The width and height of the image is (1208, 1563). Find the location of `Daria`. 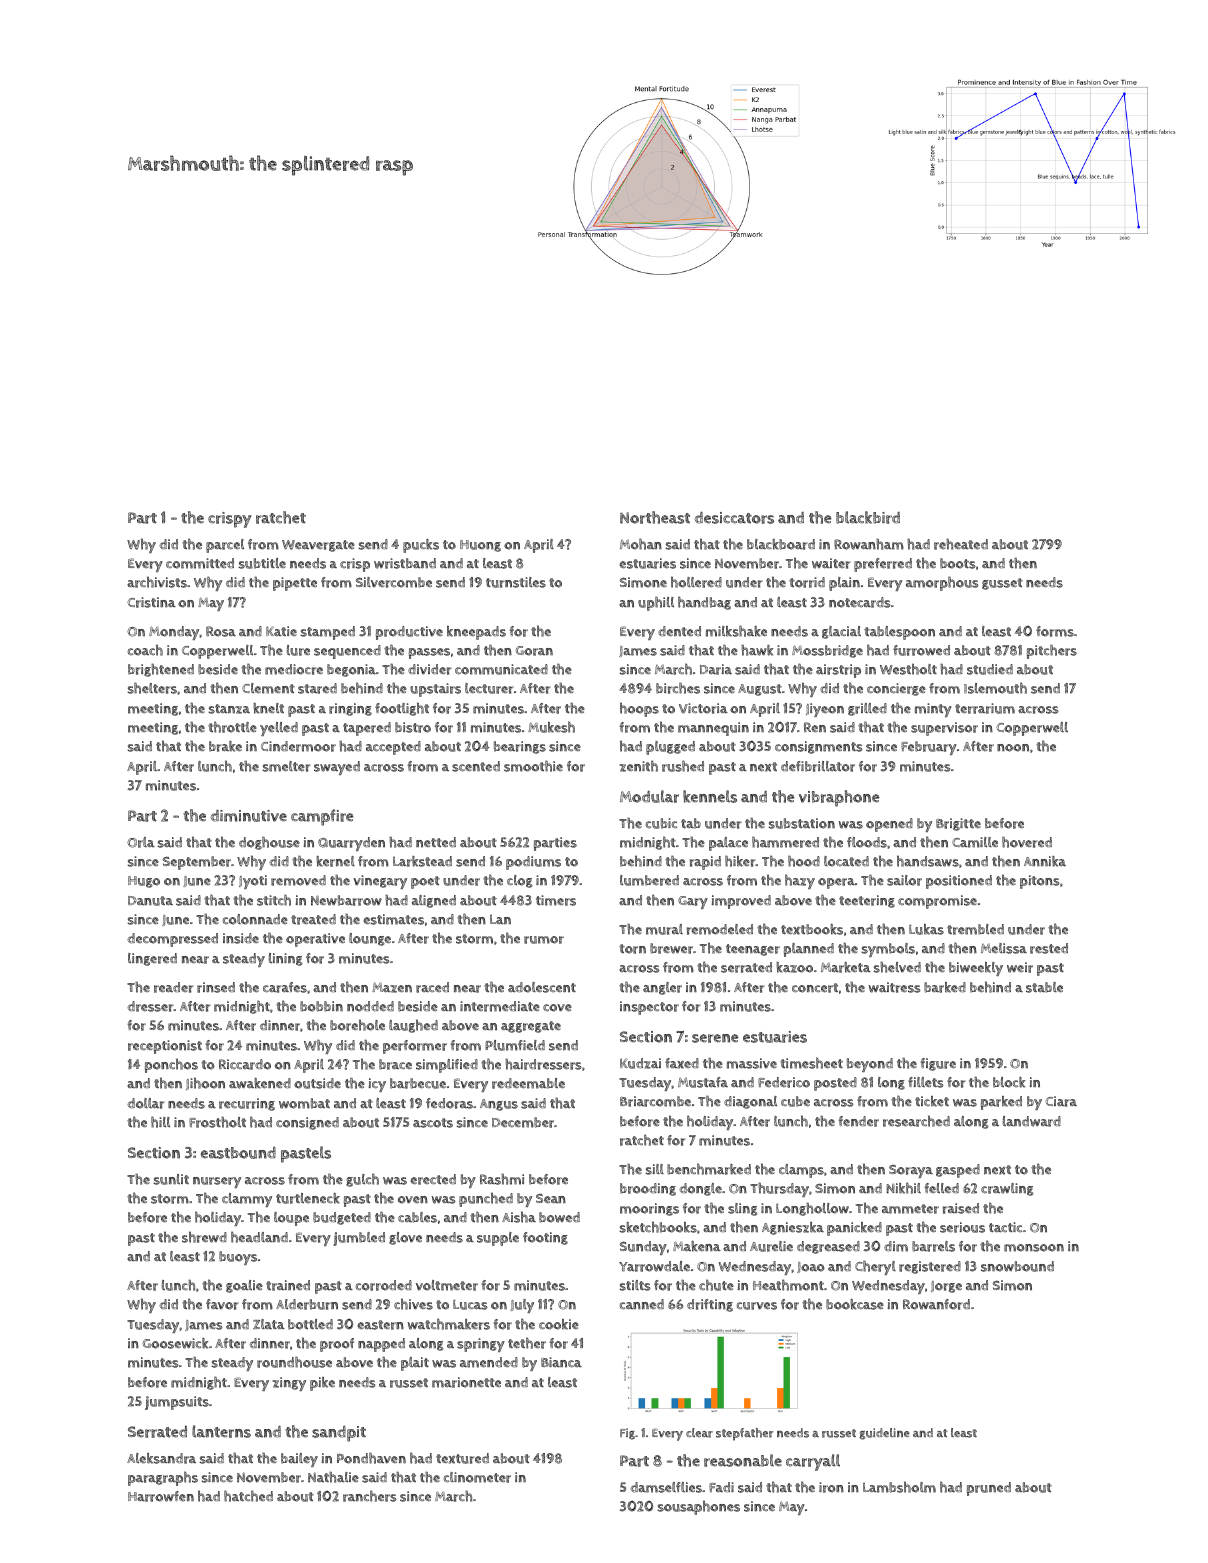

Daria is located at coordinates (716, 669).
